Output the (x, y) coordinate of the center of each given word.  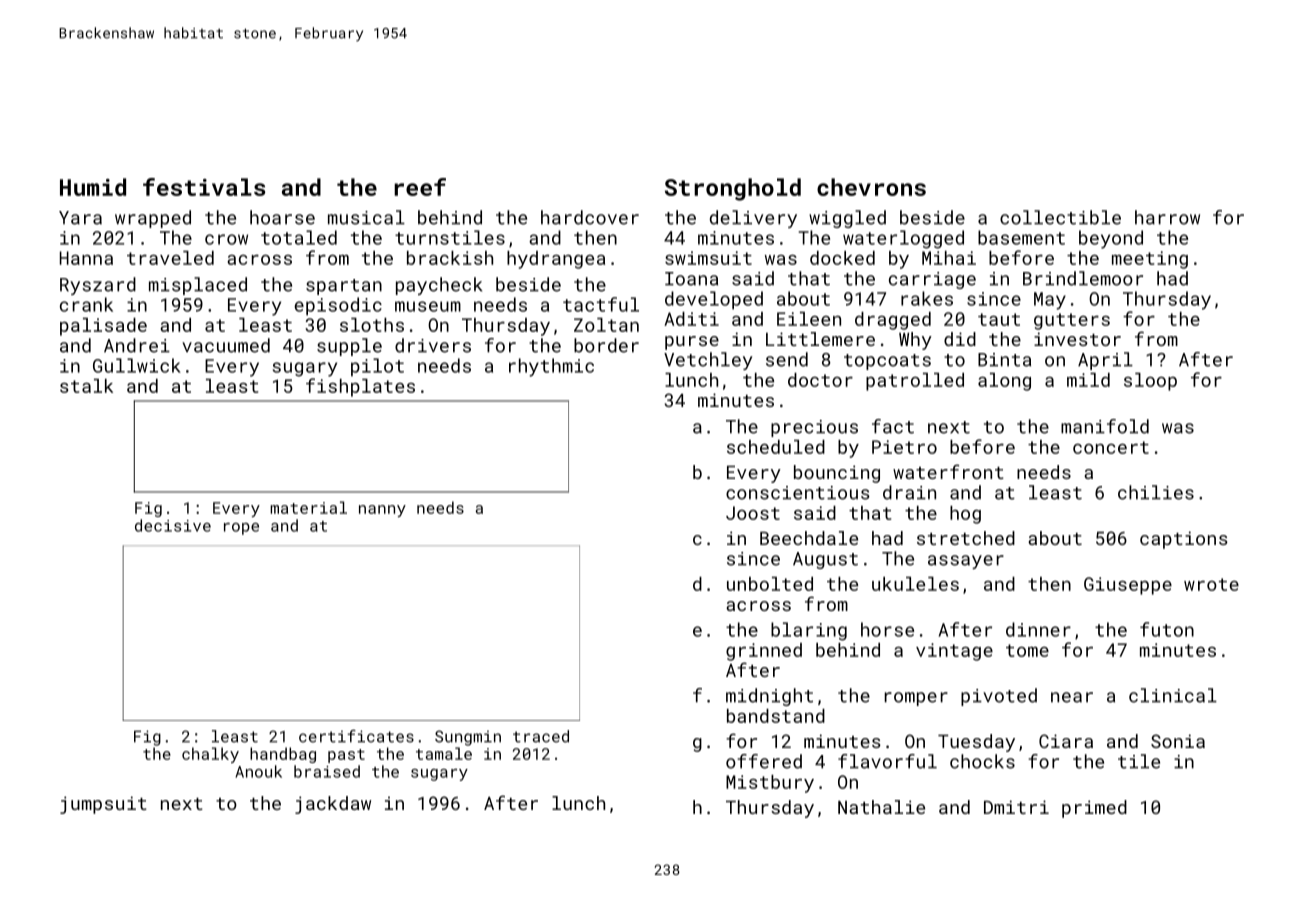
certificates (356, 736)
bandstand (776, 716)
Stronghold (733, 189)
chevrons (871, 187)
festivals (204, 187)
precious (814, 428)
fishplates (360, 387)
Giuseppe (1128, 586)
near (1072, 697)
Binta (1004, 360)
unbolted (770, 584)
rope (241, 529)
